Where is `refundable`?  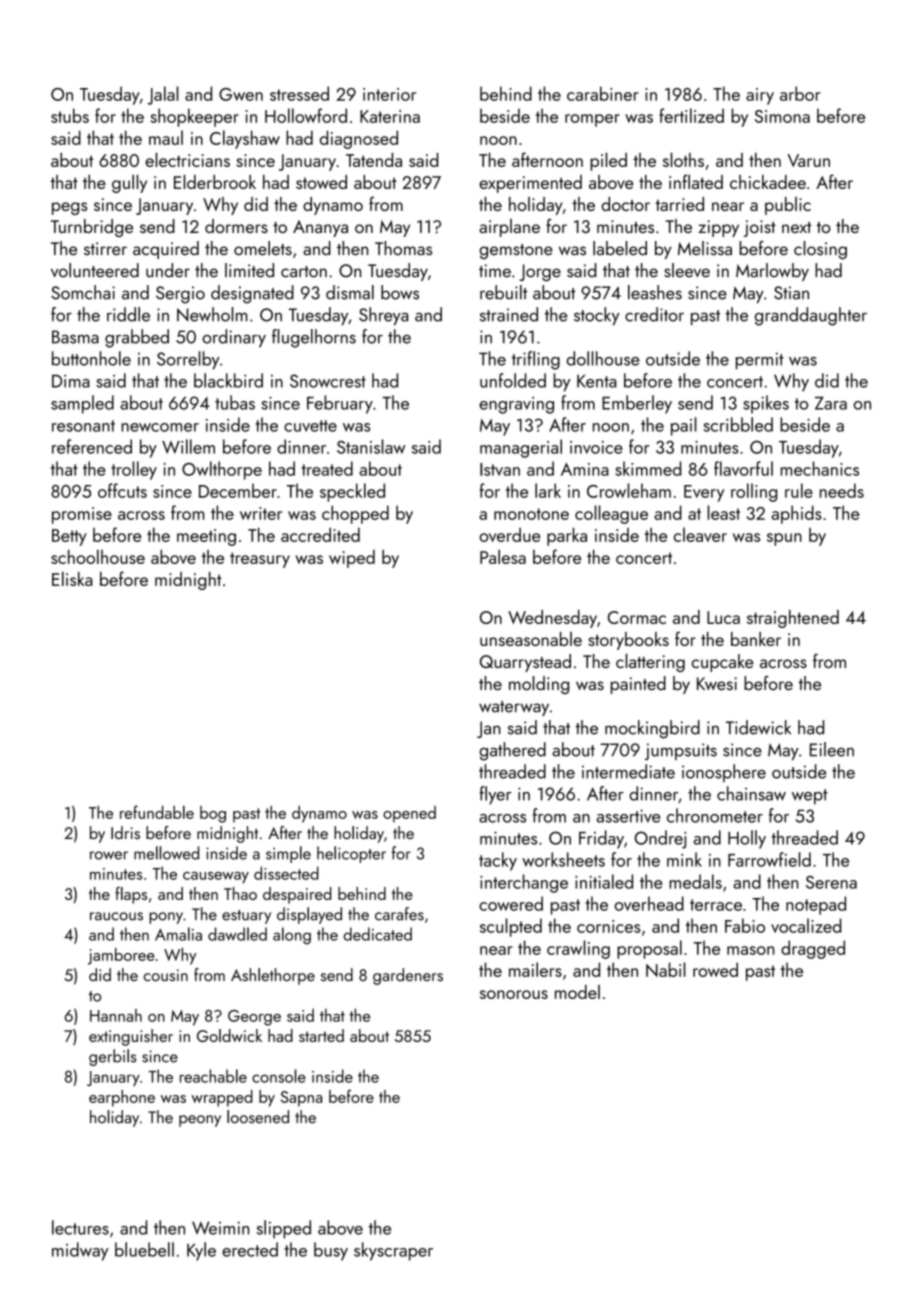 refundable is located at coordinates (157, 812).
